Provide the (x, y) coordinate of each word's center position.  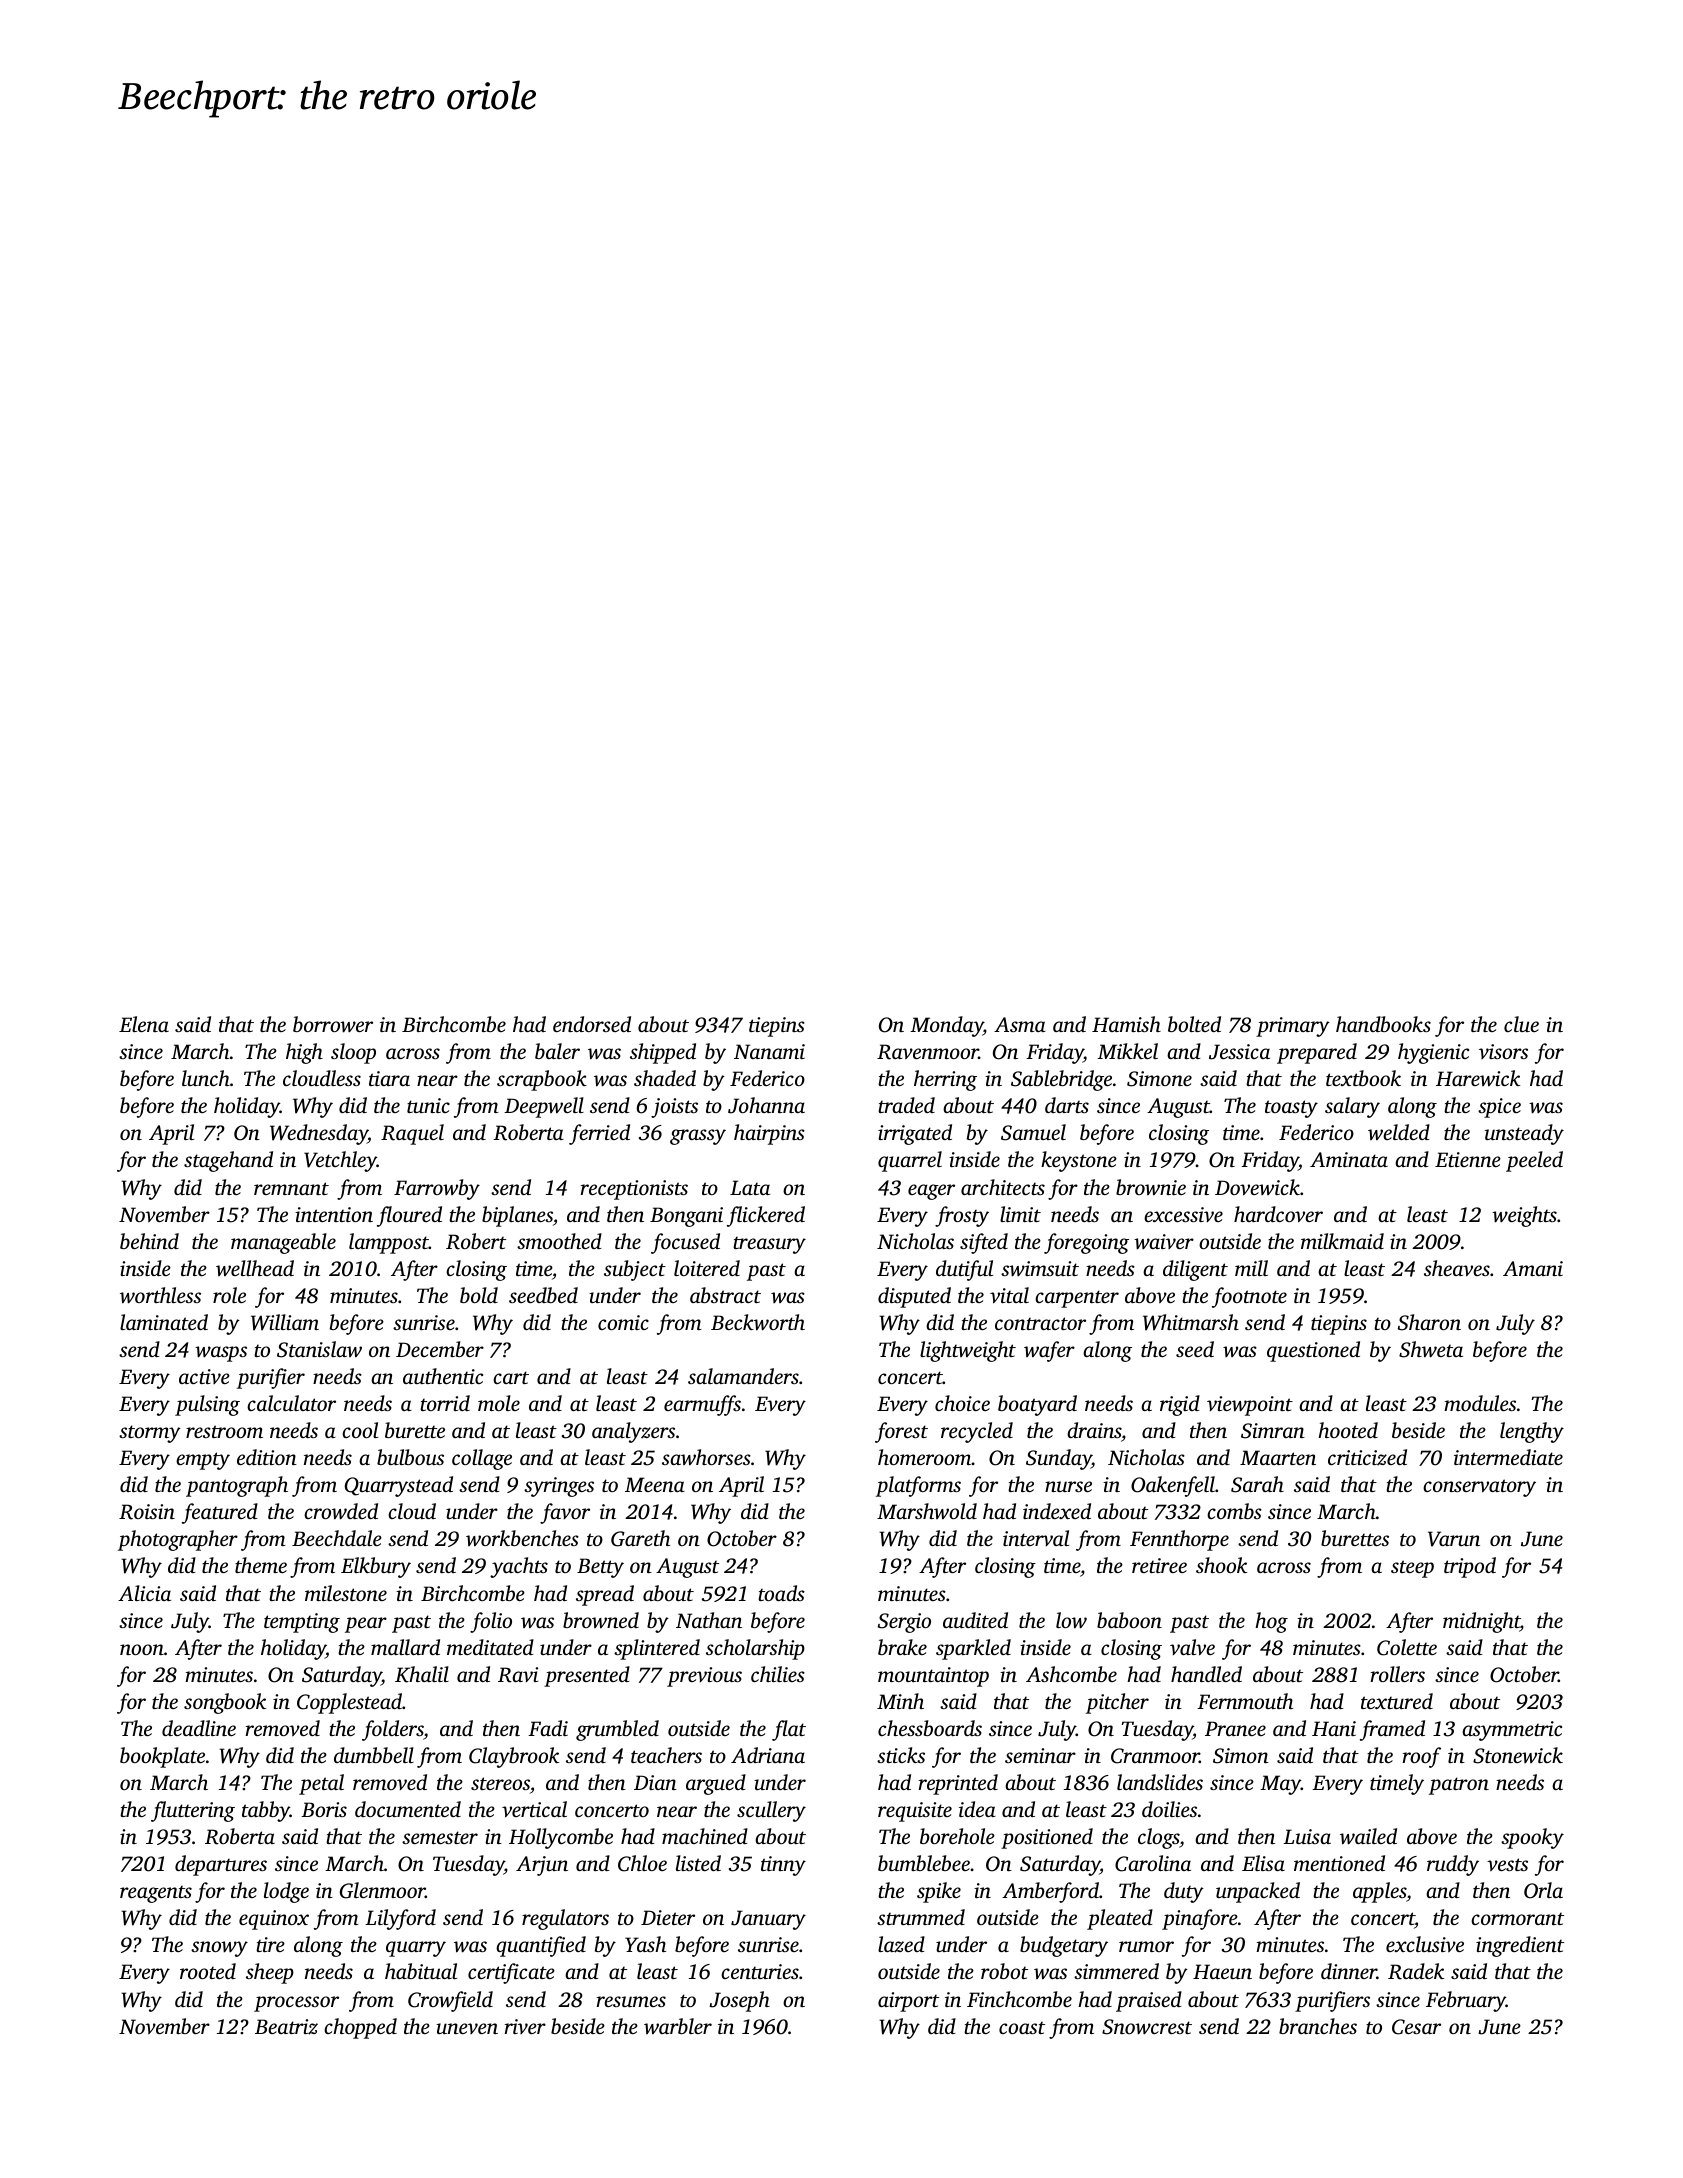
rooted (208, 1971)
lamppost (389, 1243)
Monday (946, 1026)
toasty (1291, 1109)
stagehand (228, 1161)
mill (1251, 1268)
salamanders (743, 1376)
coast (1022, 2028)
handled (1206, 1674)
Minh (900, 1701)
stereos (500, 1783)
